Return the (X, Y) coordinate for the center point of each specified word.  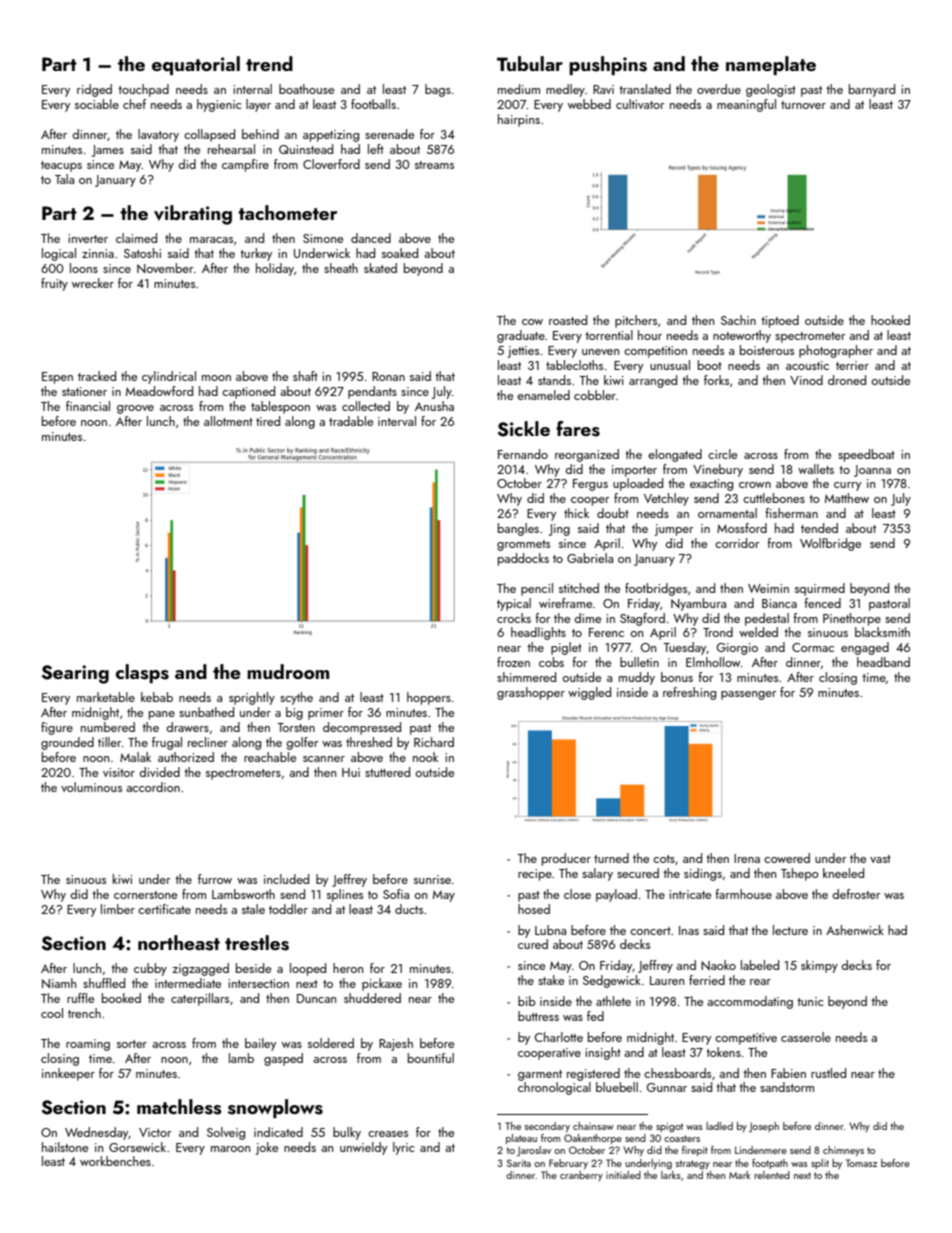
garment (540, 1075)
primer (326, 714)
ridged (94, 90)
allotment (228, 421)
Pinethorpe (852, 619)
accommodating (750, 1002)
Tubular (530, 63)
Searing (75, 674)
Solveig (226, 1133)
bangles (518, 529)
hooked (890, 320)
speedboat (866, 455)
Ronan (388, 376)
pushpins (608, 65)
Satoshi (142, 253)
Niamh (59, 983)
